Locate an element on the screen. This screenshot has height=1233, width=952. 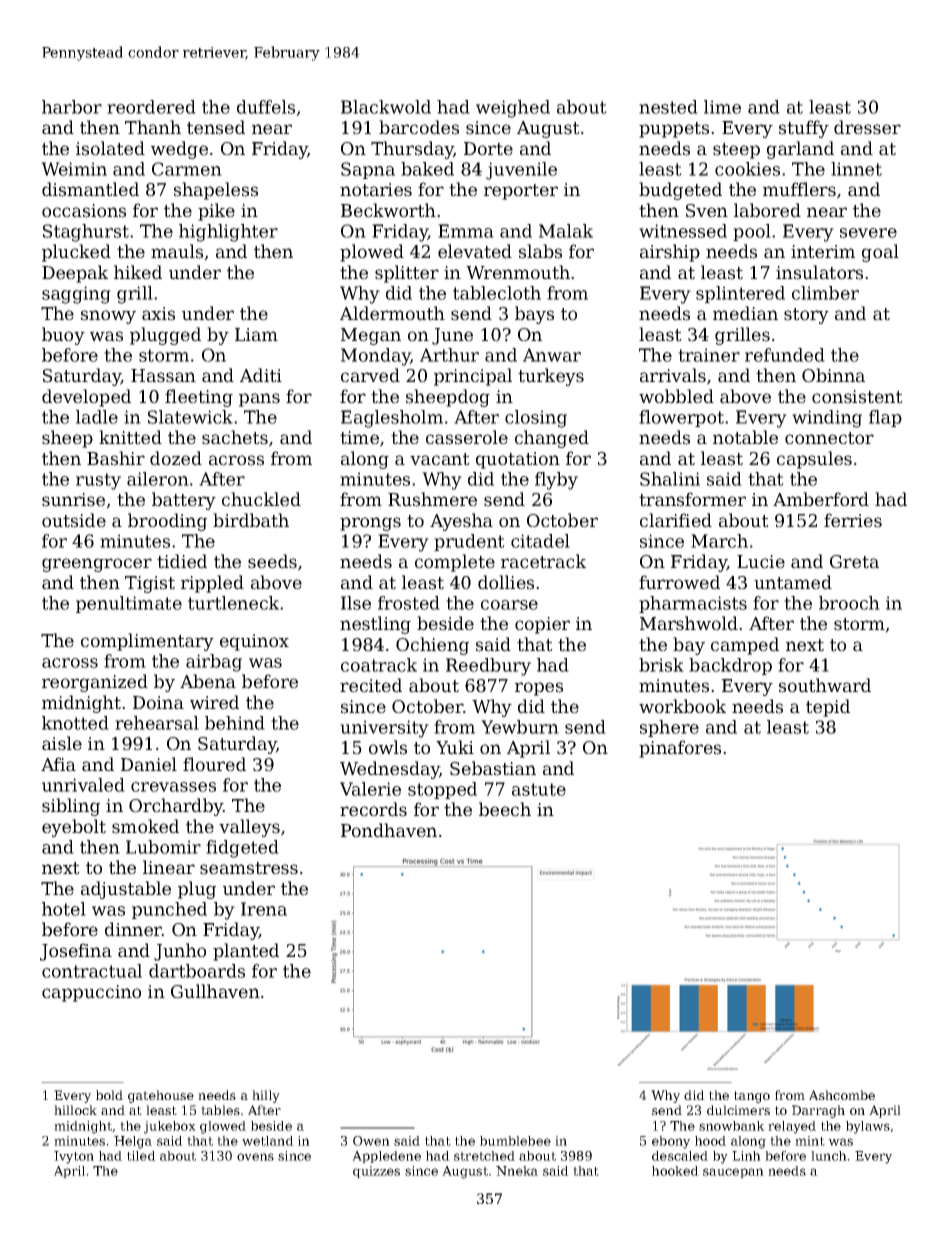
severe is located at coordinates (868, 233).
